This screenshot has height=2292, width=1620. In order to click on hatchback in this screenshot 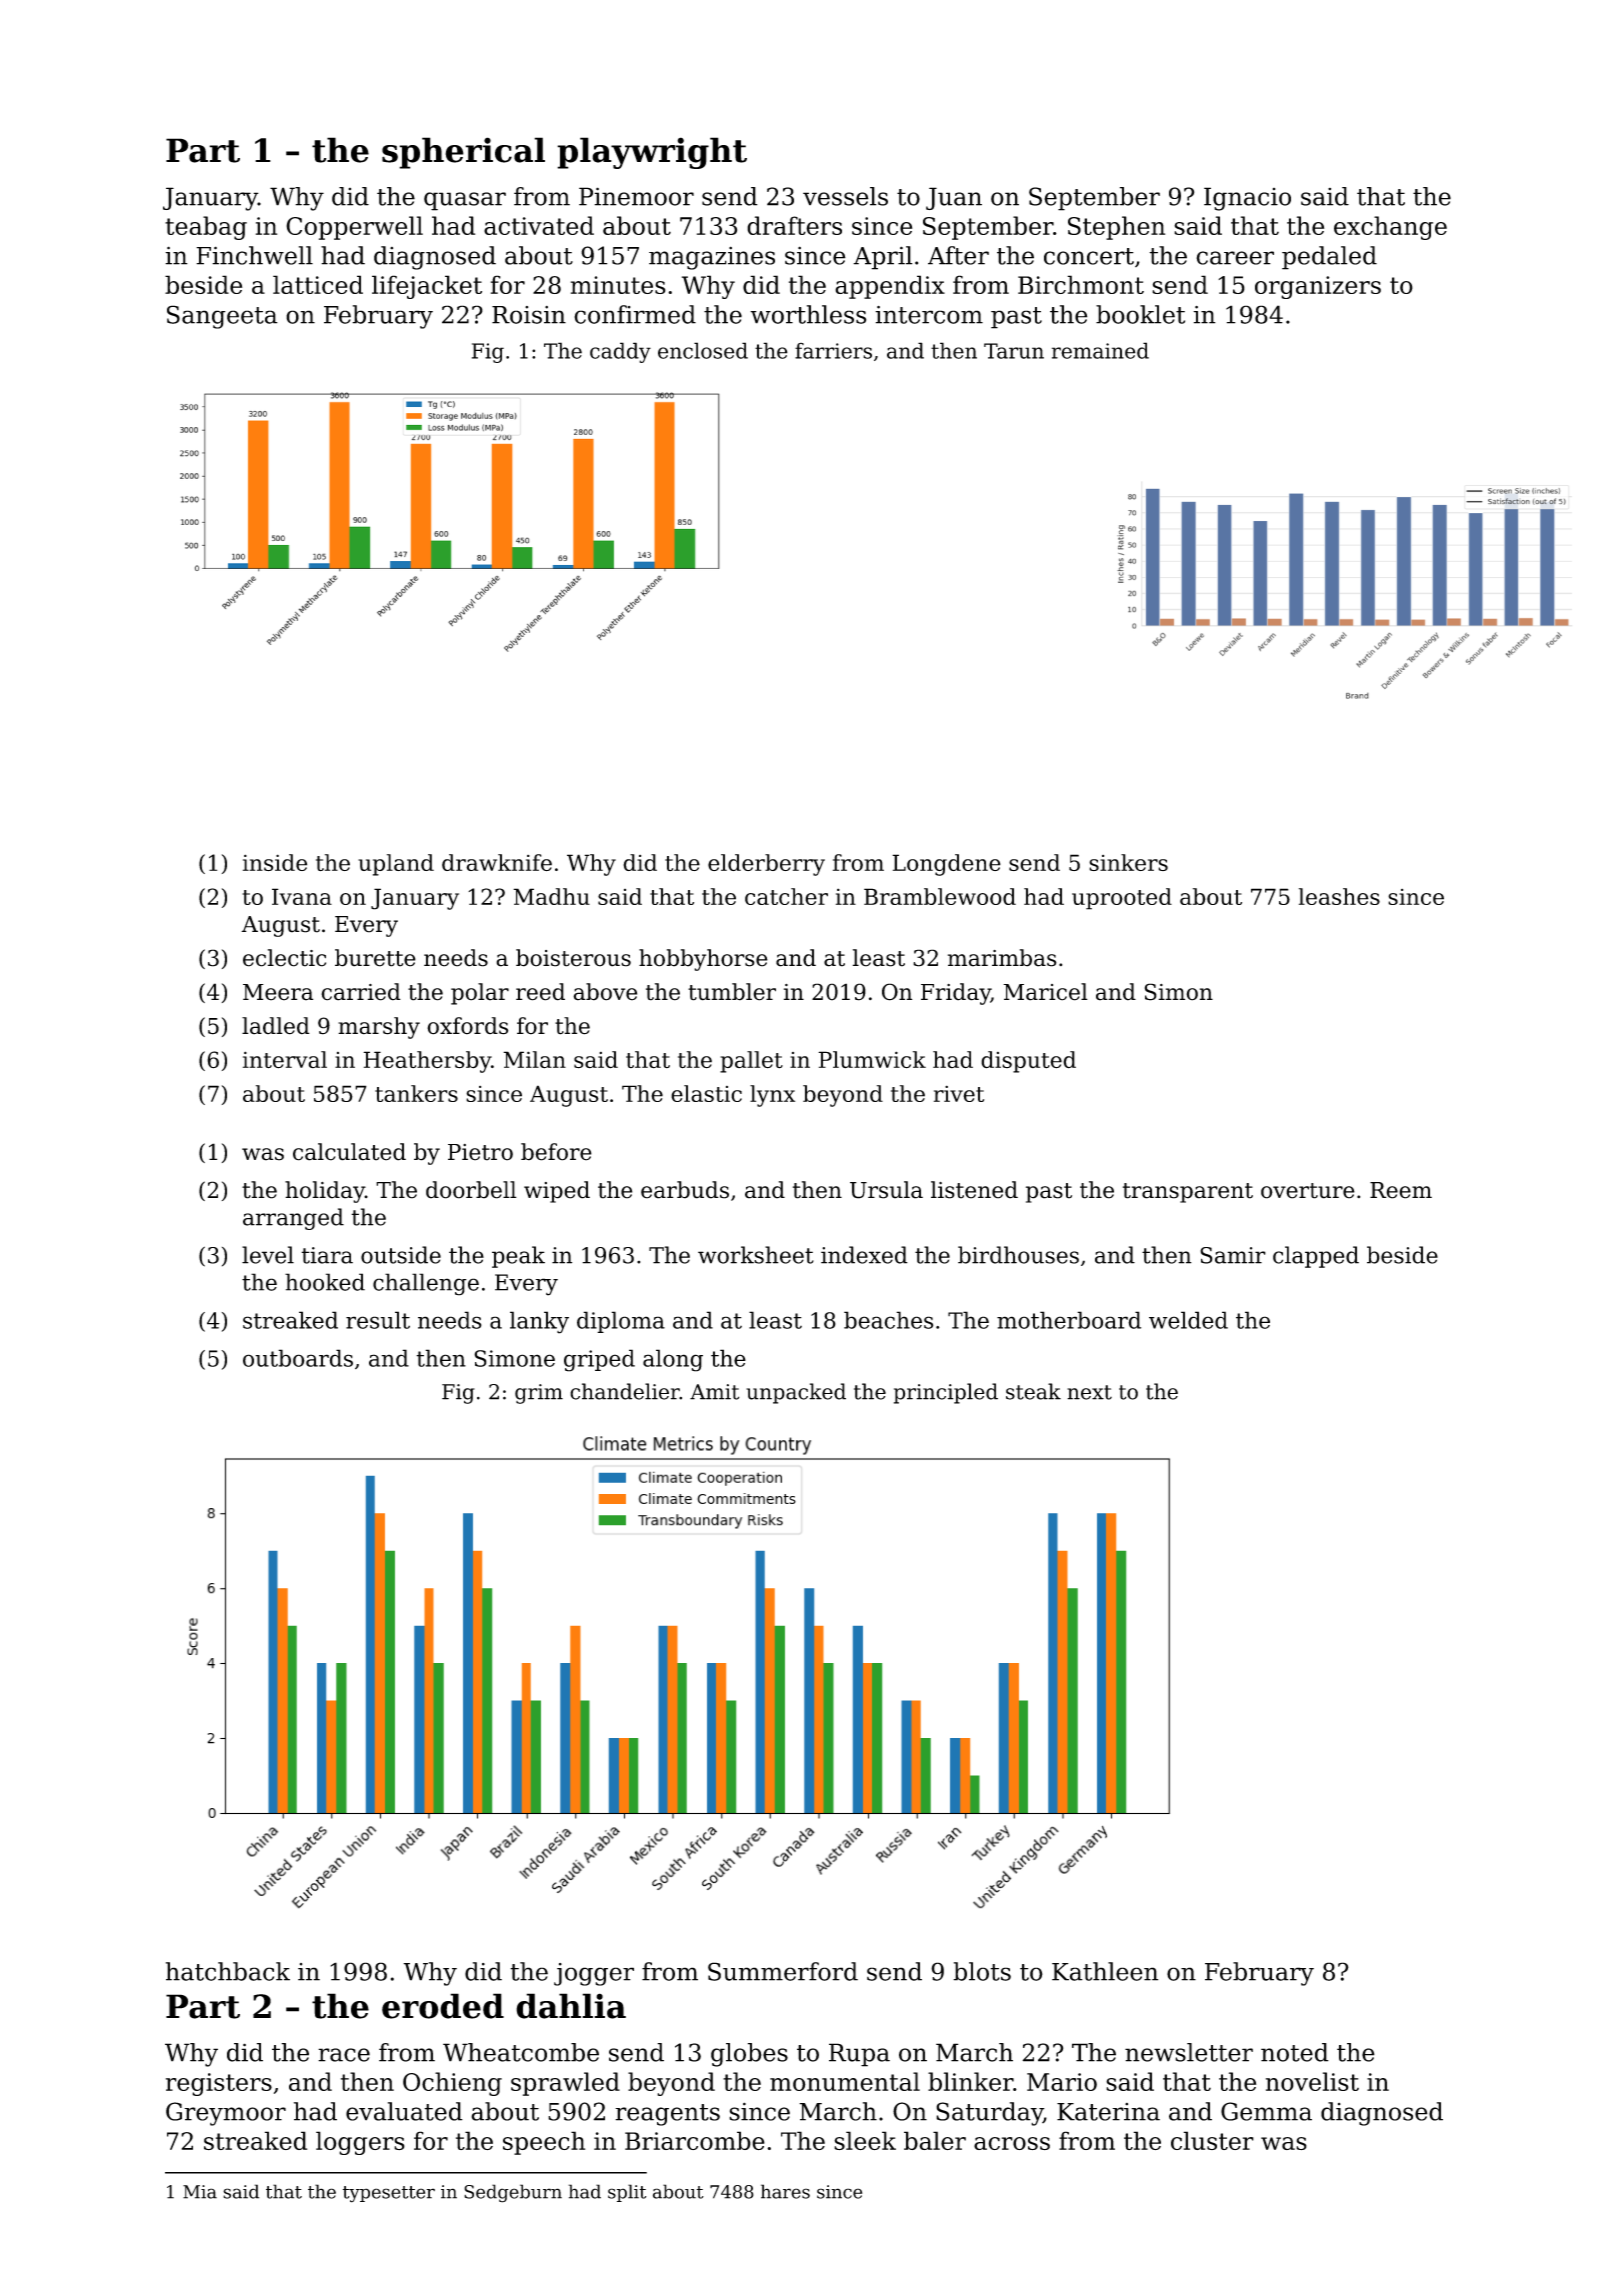, I will do `click(228, 1971)`.
